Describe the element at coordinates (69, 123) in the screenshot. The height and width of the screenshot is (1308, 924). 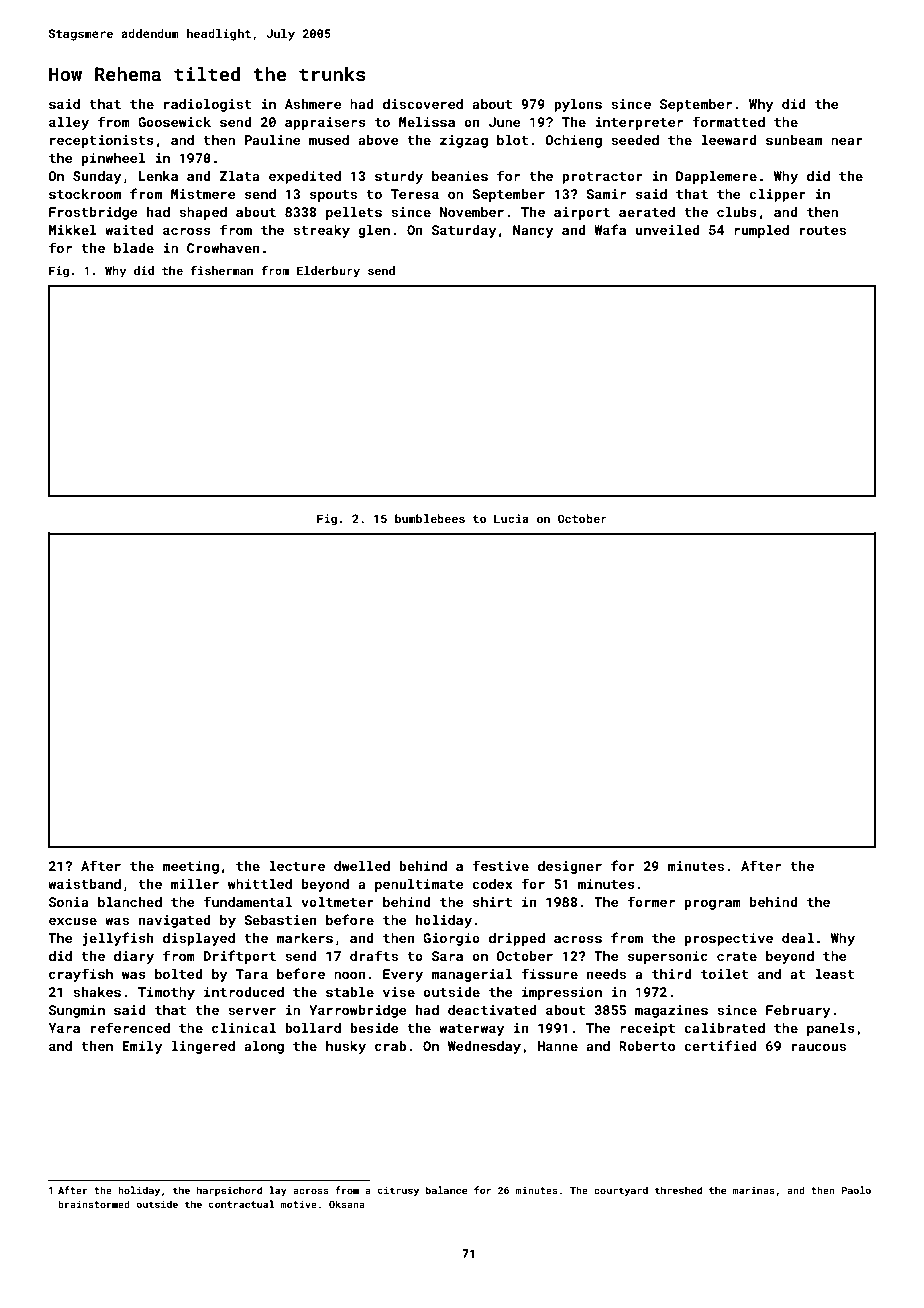
I see `alley` at that location.
